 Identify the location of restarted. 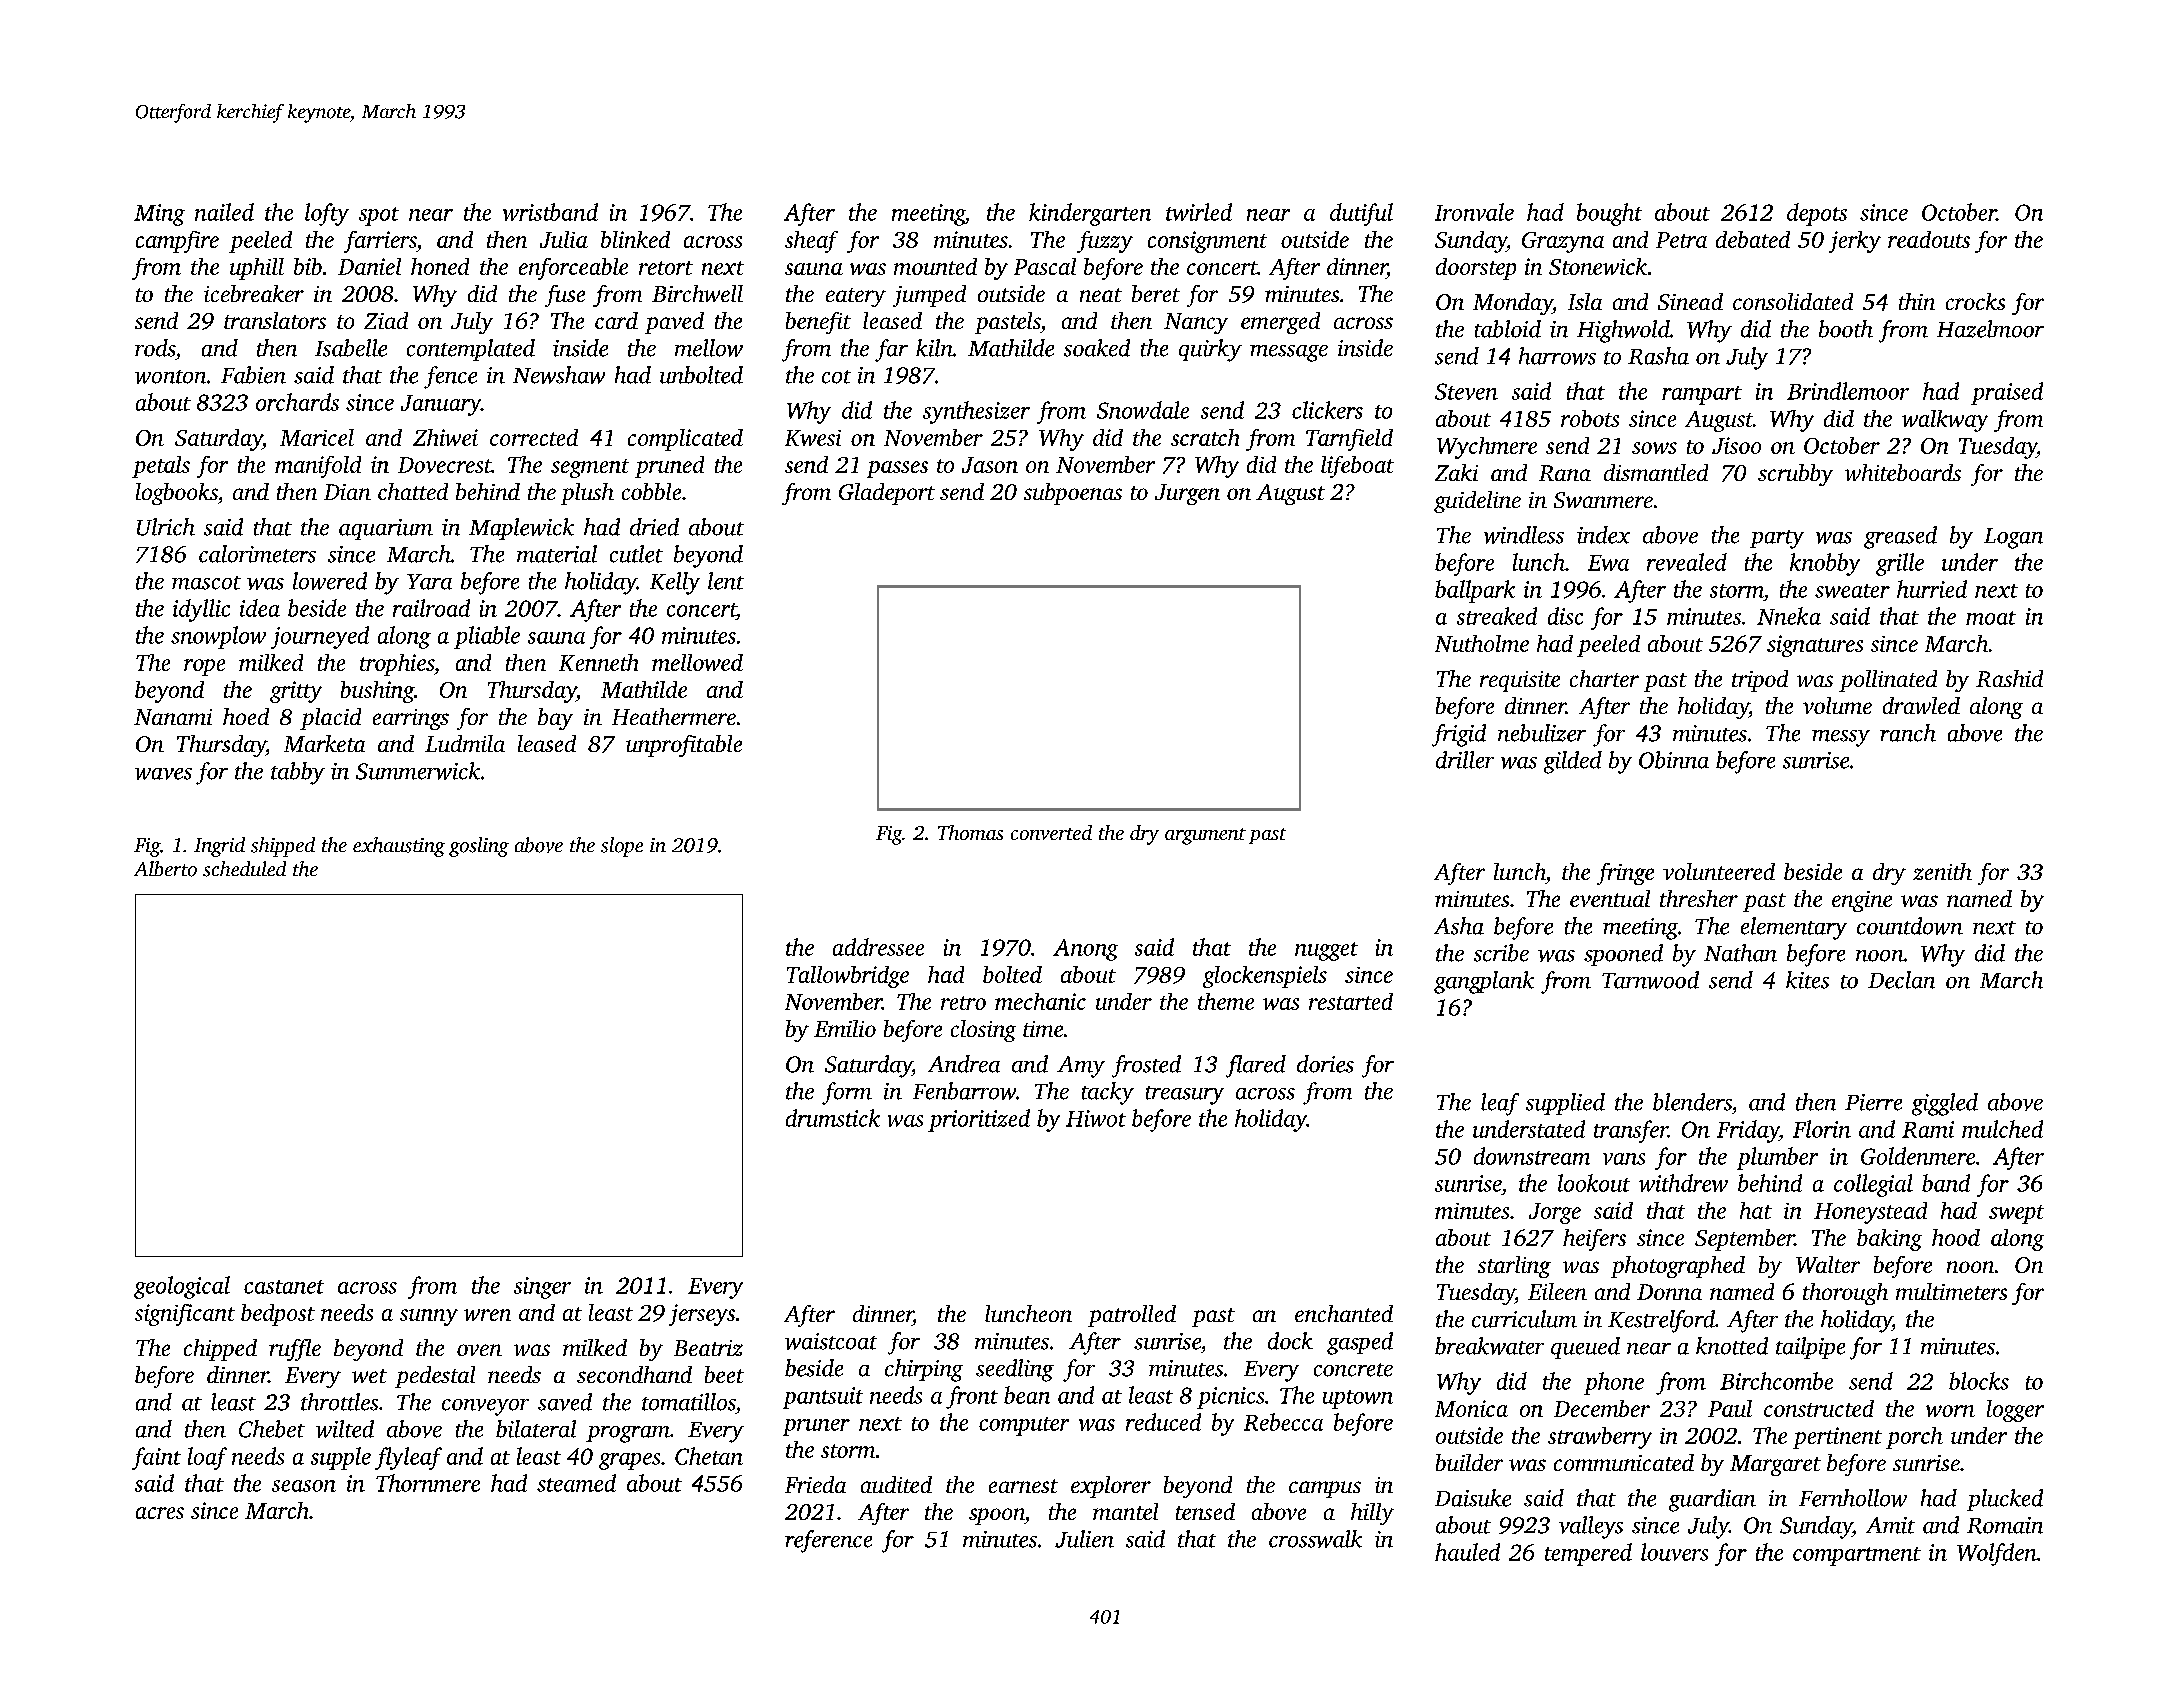
(1351, 1001).
